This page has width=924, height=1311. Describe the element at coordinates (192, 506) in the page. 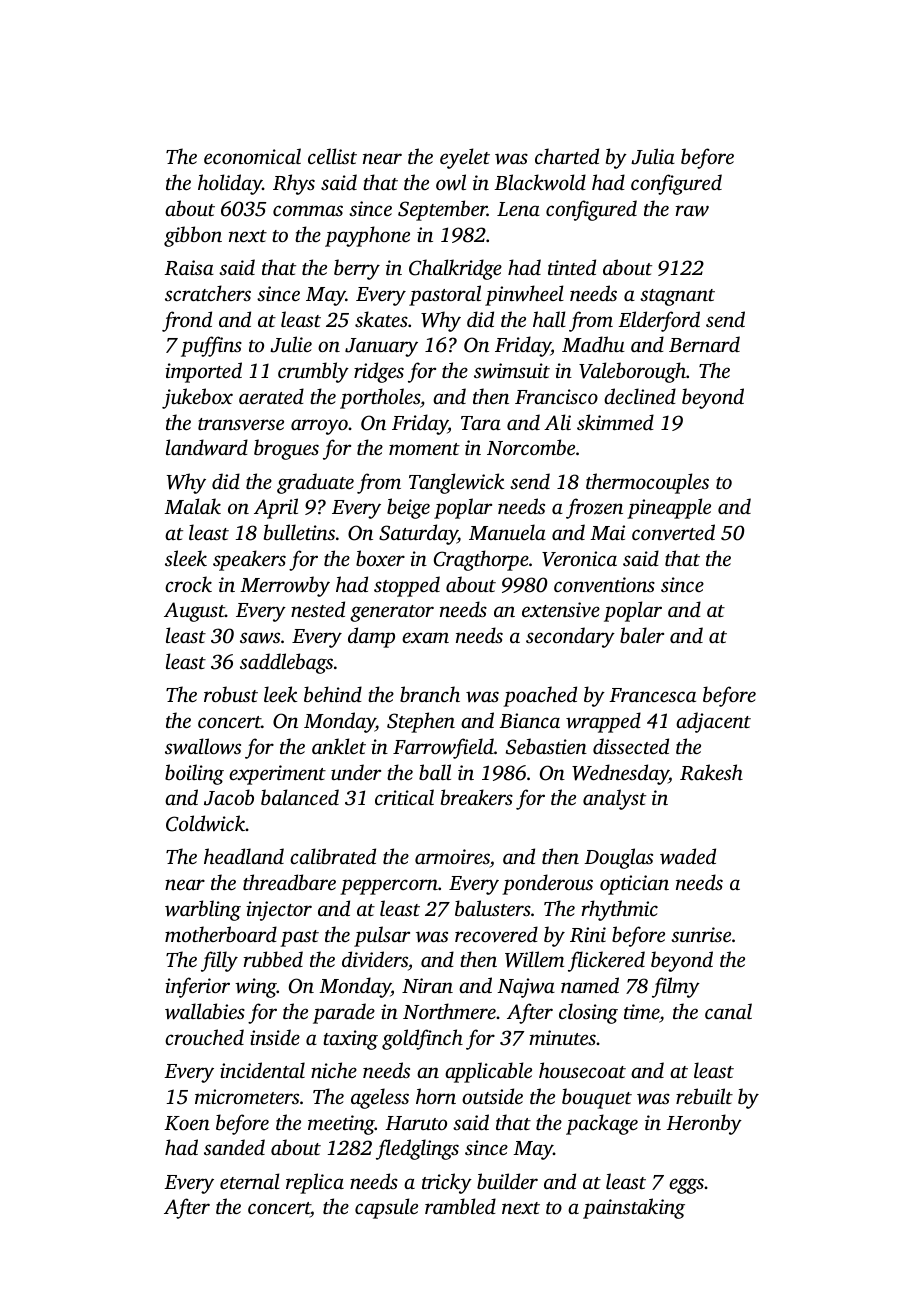

I see `Malak` at that location.
